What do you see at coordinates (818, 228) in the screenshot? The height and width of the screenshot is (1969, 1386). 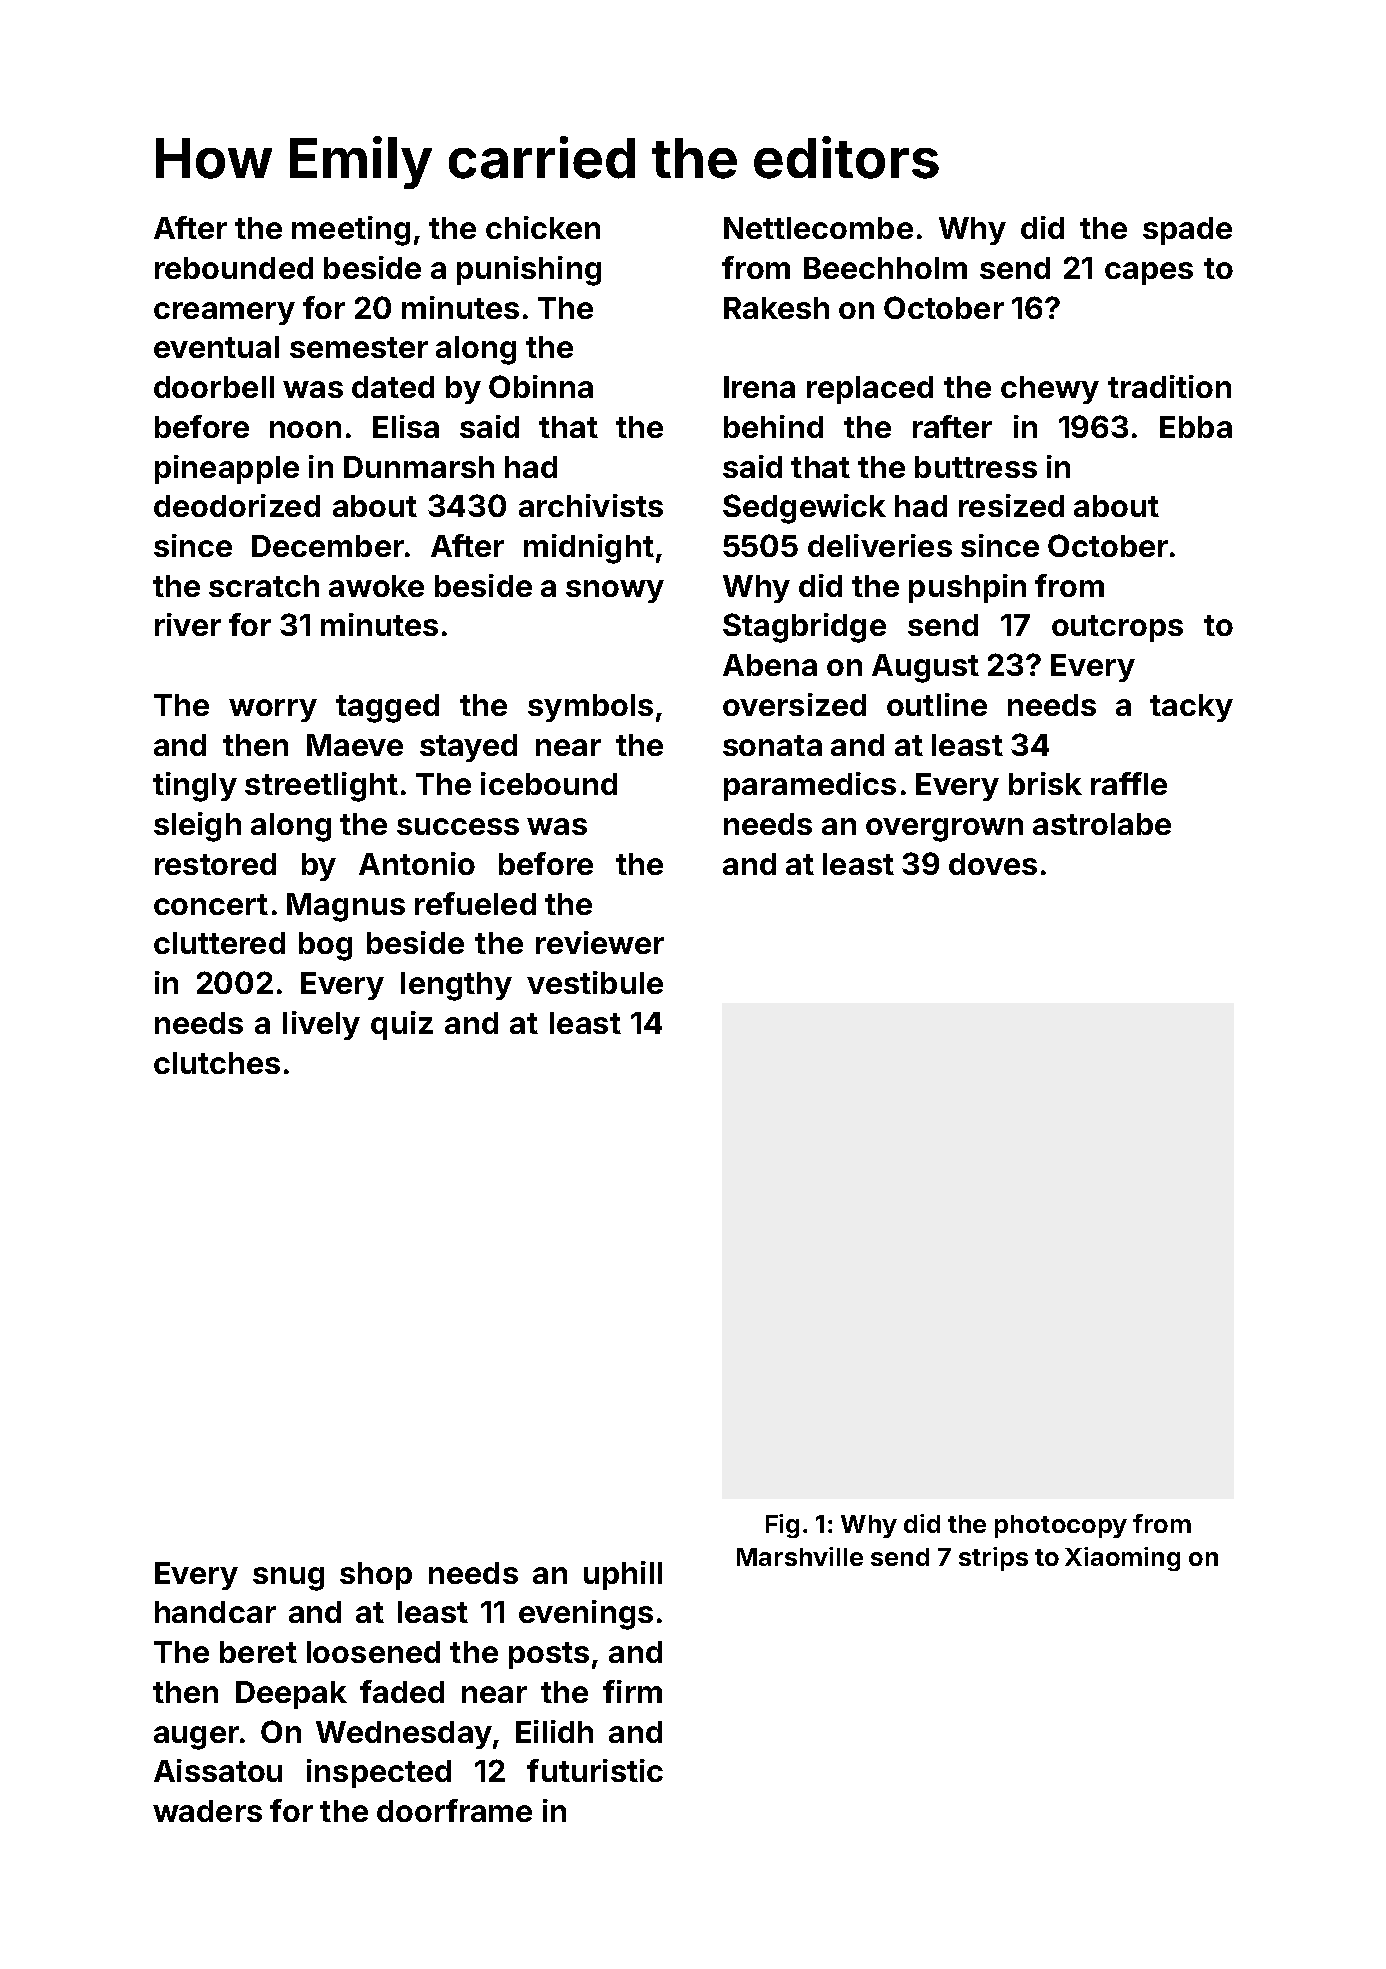 I see `Nettlecombe` at bounding box center [818, 228].
